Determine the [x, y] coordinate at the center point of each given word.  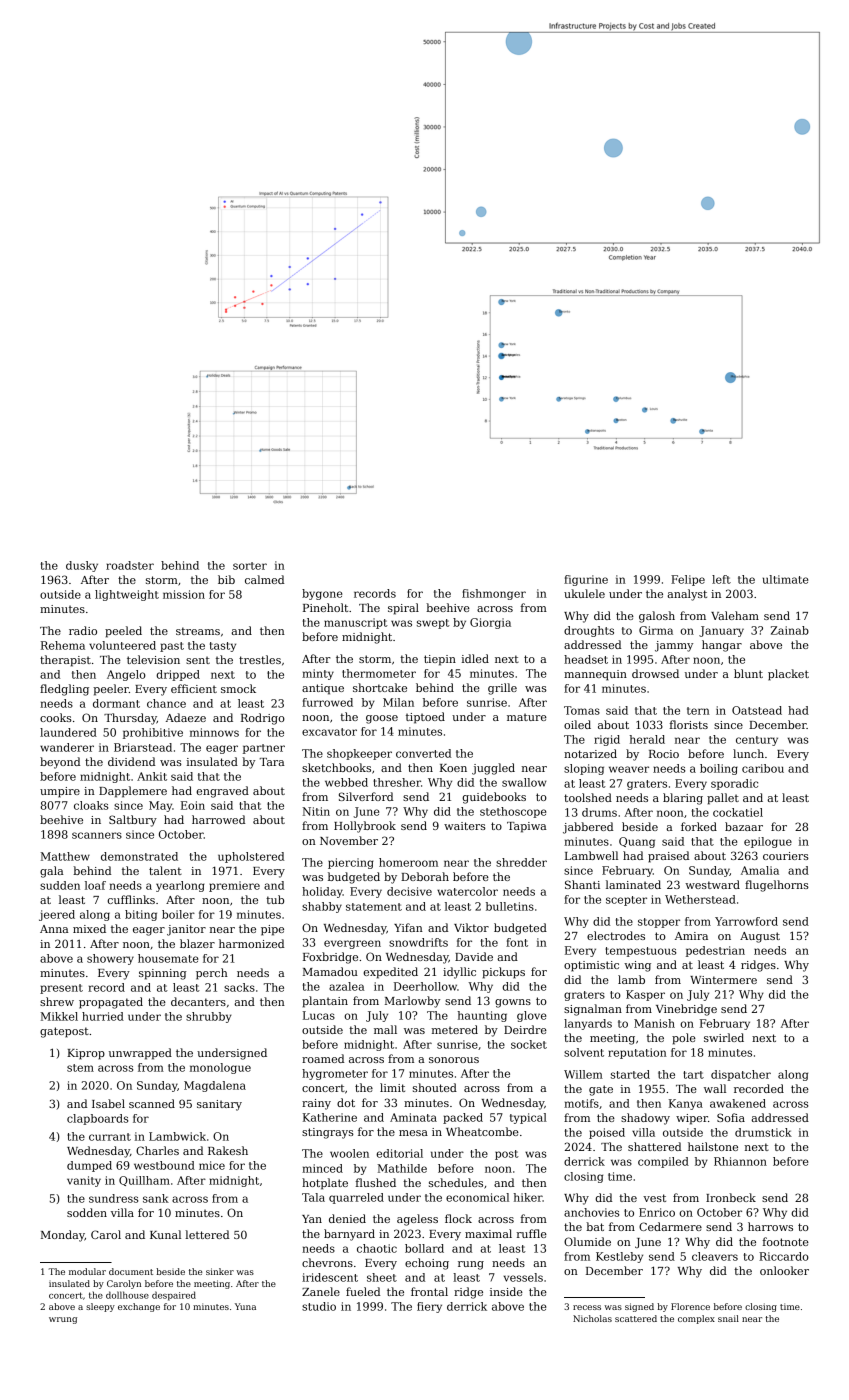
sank [156, 1198]
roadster [130, 565]
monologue [220, 1068]
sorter [250, 566]
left [721, 579]
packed [463, 1118]
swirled [724, 1037]
